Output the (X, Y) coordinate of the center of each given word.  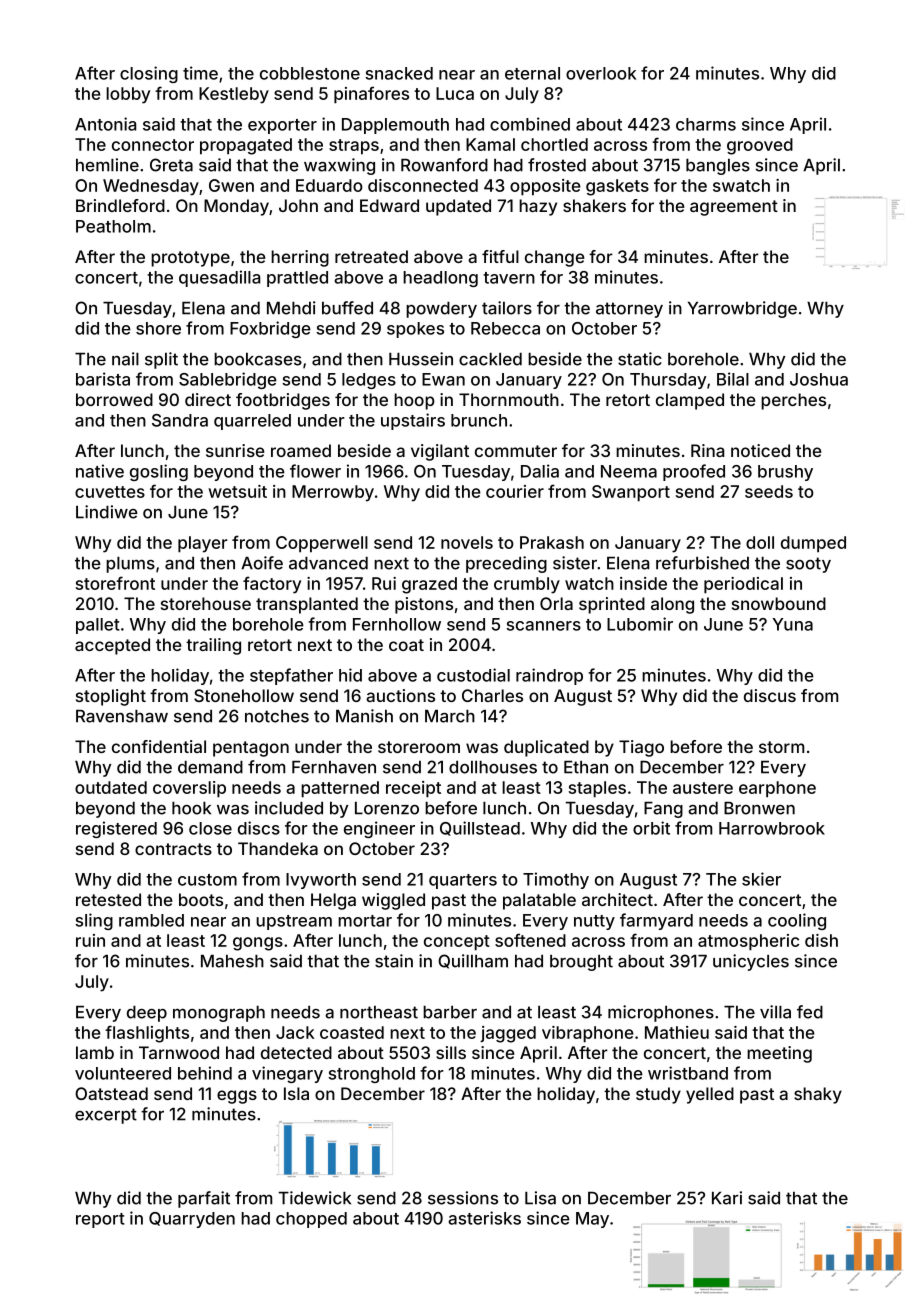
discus (770, 695)
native (100, 471)
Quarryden (192, 1220)
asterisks (484, 1218)
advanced (328, 563)
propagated (246, 146)
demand (210, 767)
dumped (813, 544)
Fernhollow (397, 624)
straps (354, 147)
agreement (734, 208)
